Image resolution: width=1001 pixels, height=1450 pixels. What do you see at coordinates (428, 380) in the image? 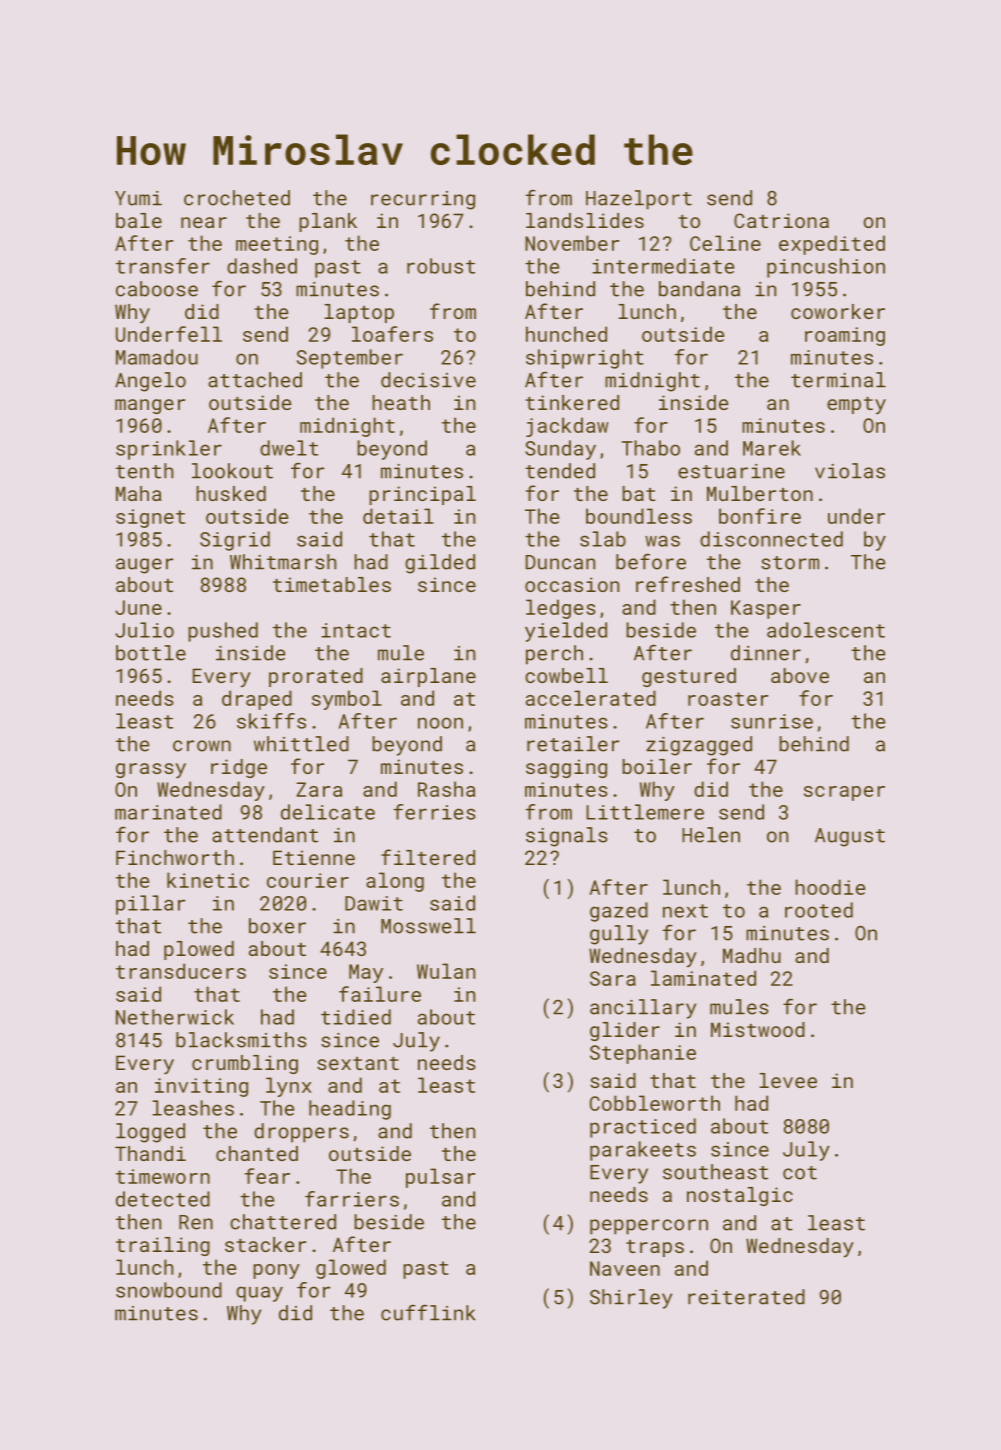
I see `decisive` at bounding box center [428, 380].
